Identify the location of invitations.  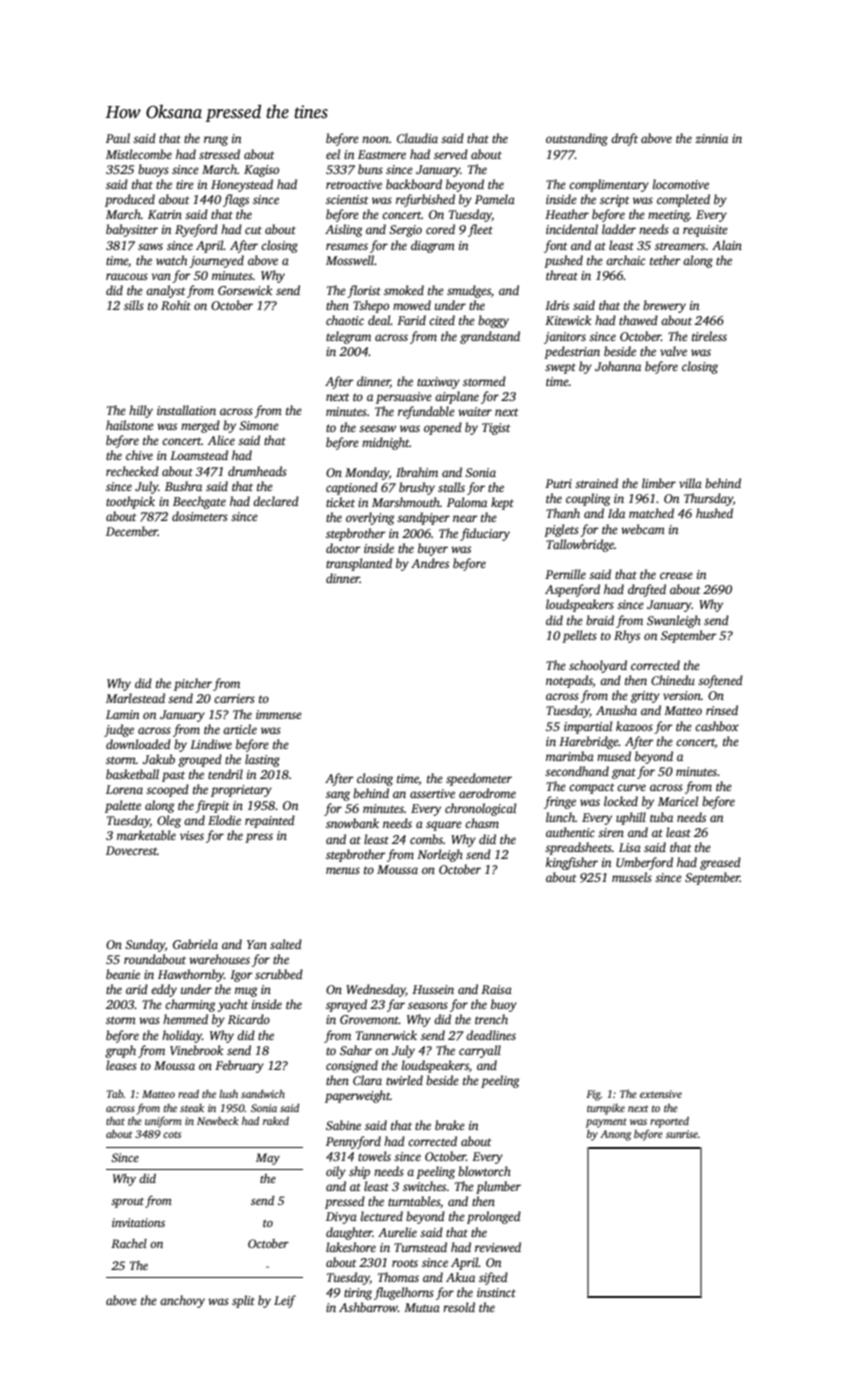
(138, 1222).
